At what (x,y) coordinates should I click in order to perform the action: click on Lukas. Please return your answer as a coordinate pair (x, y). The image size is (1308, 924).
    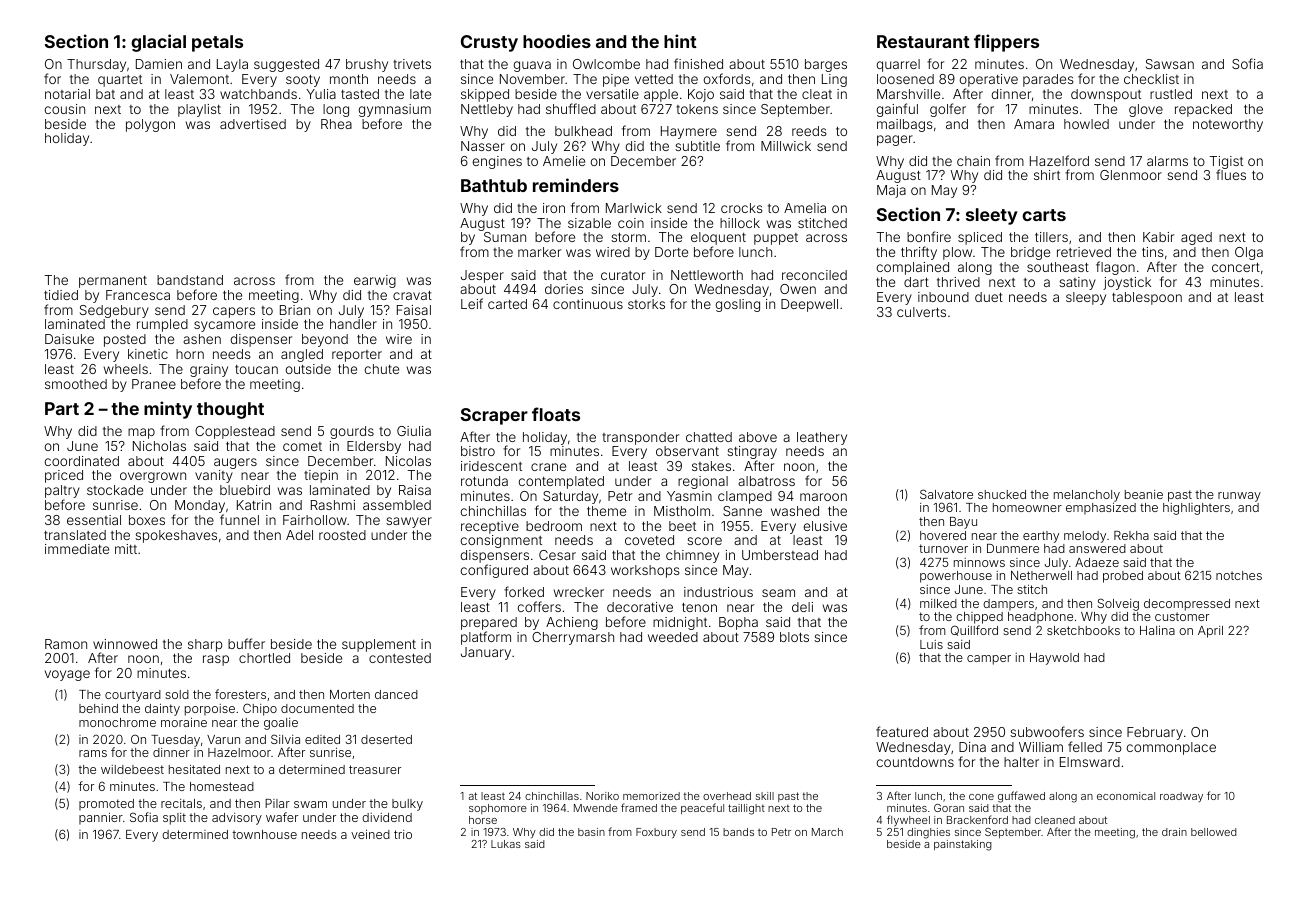
    Looking at the image, I should click on (506, 844).
